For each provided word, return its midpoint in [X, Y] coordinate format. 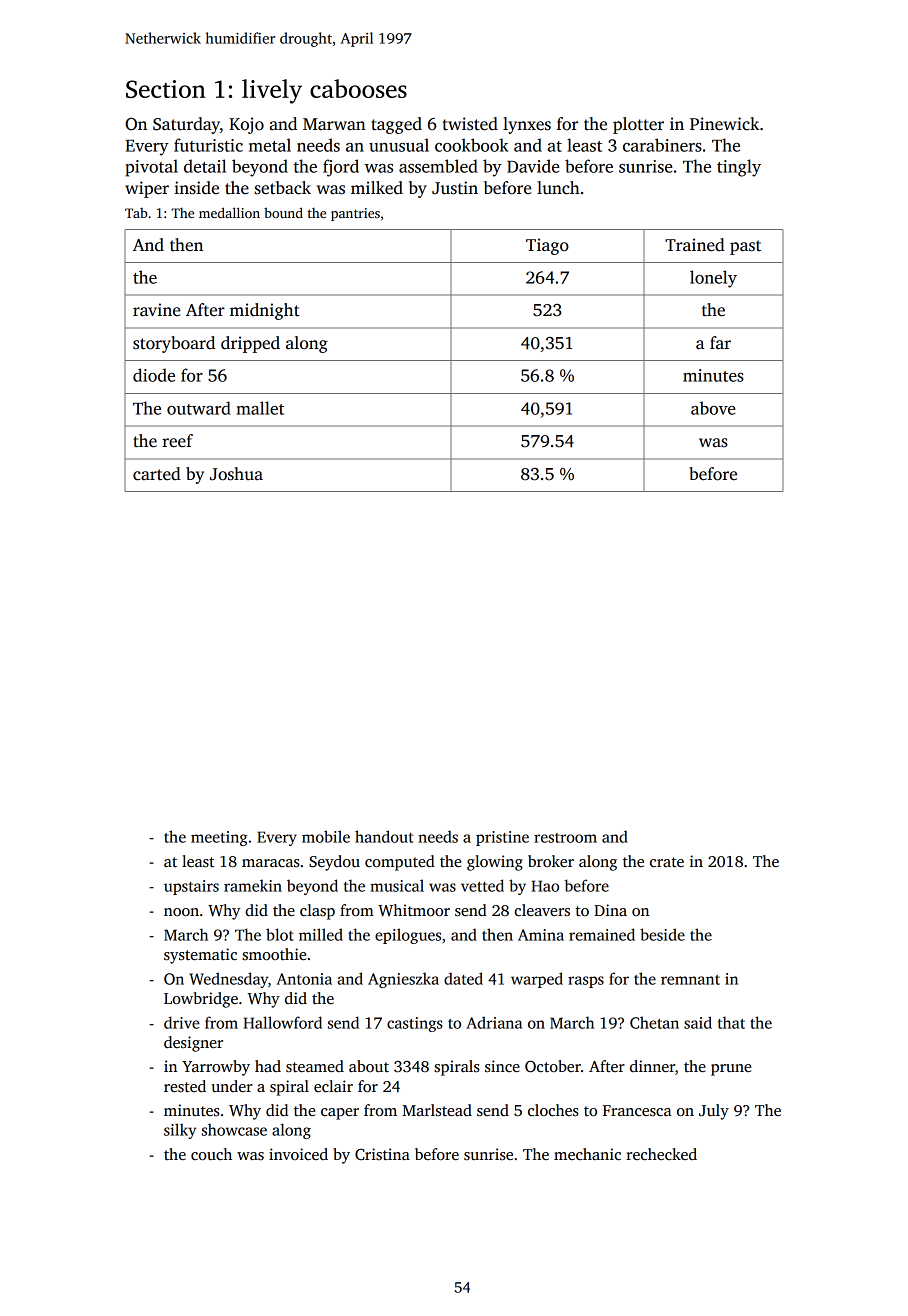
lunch [558, 188]
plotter [638, 125]
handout [384, 836]
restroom [565, 838]
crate [667, 862]
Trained [695, 245]
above [713, 408]
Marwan [334, 124]
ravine [156, 310]
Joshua [236, 474]
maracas [271, 863]
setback [282, 188]
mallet [260, 408]
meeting [219, 838]
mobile [326, 836]
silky [180, 1131]
